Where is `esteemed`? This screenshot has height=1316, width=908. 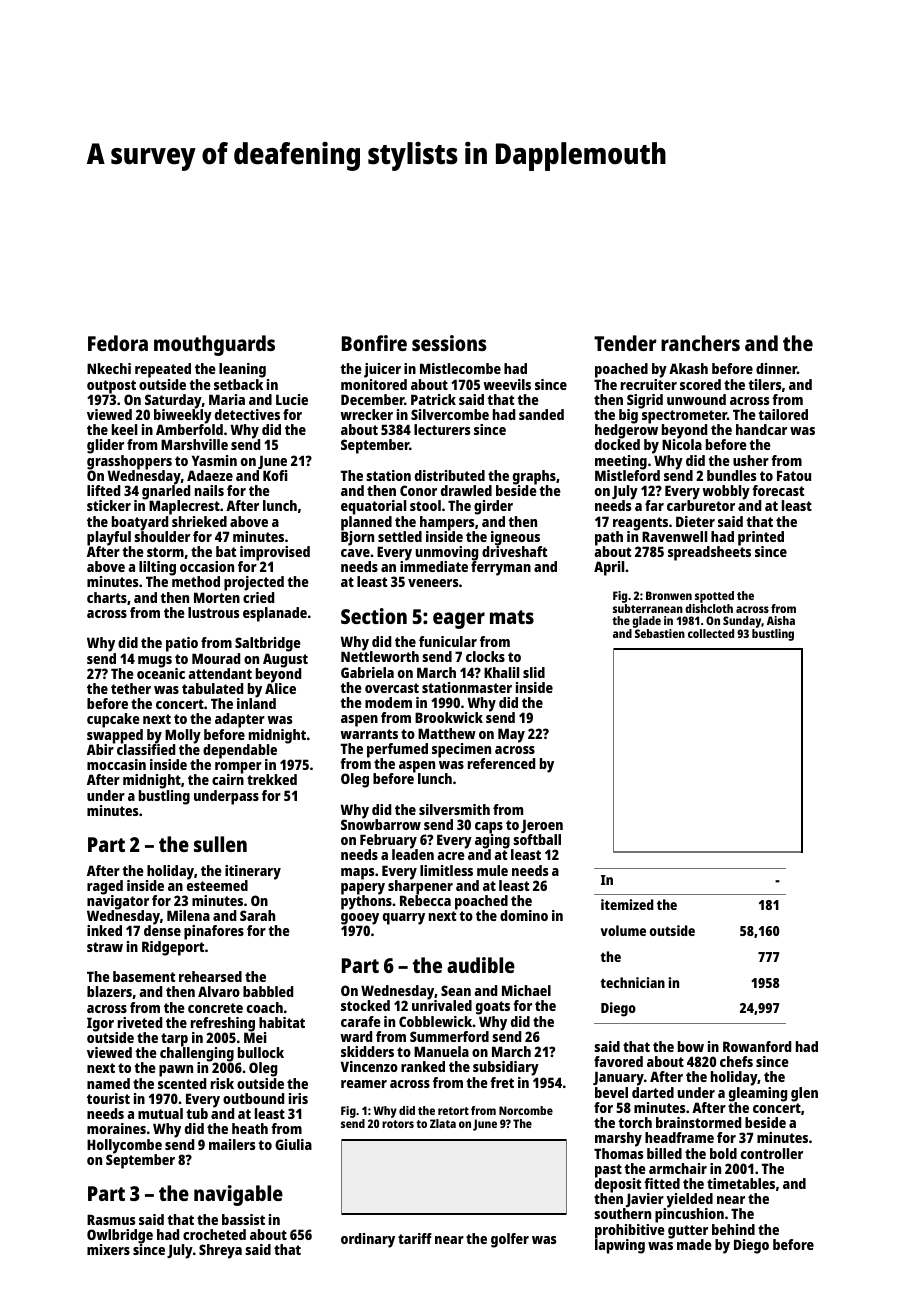
esteemed is located at coordinates (217, 885).
